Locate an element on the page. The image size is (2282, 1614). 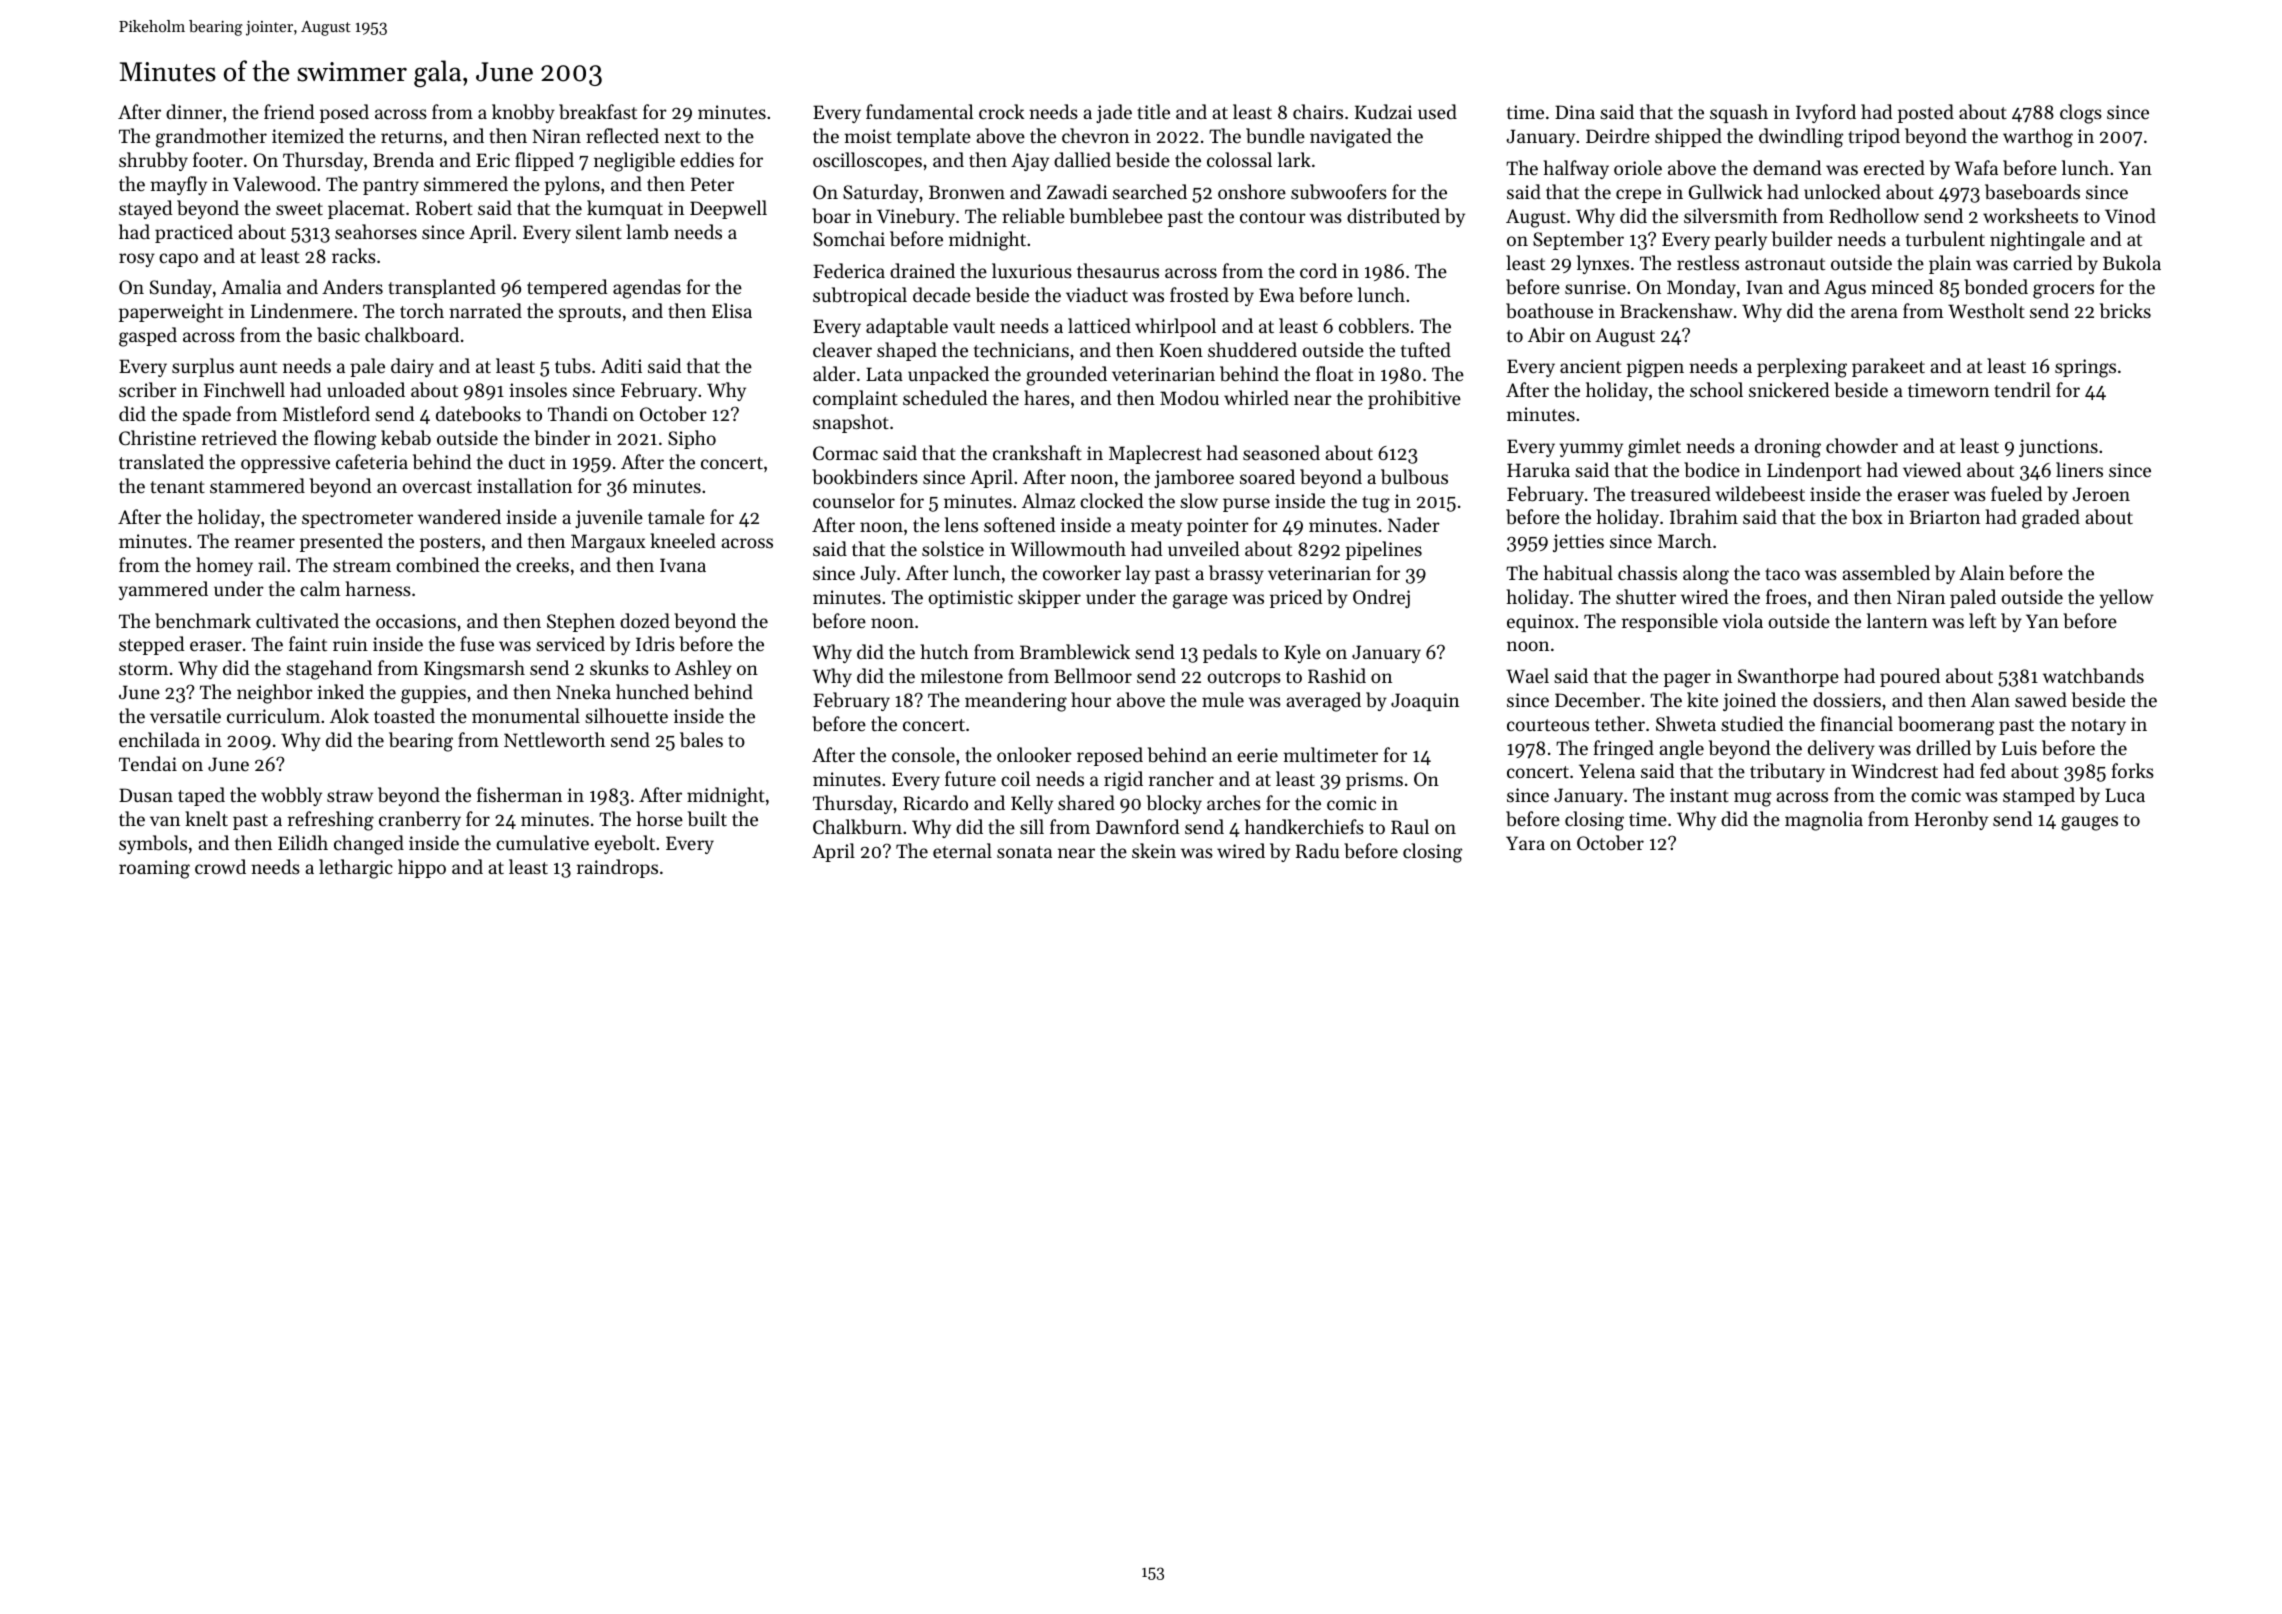
notary is located at coordinates (2098, 727).
